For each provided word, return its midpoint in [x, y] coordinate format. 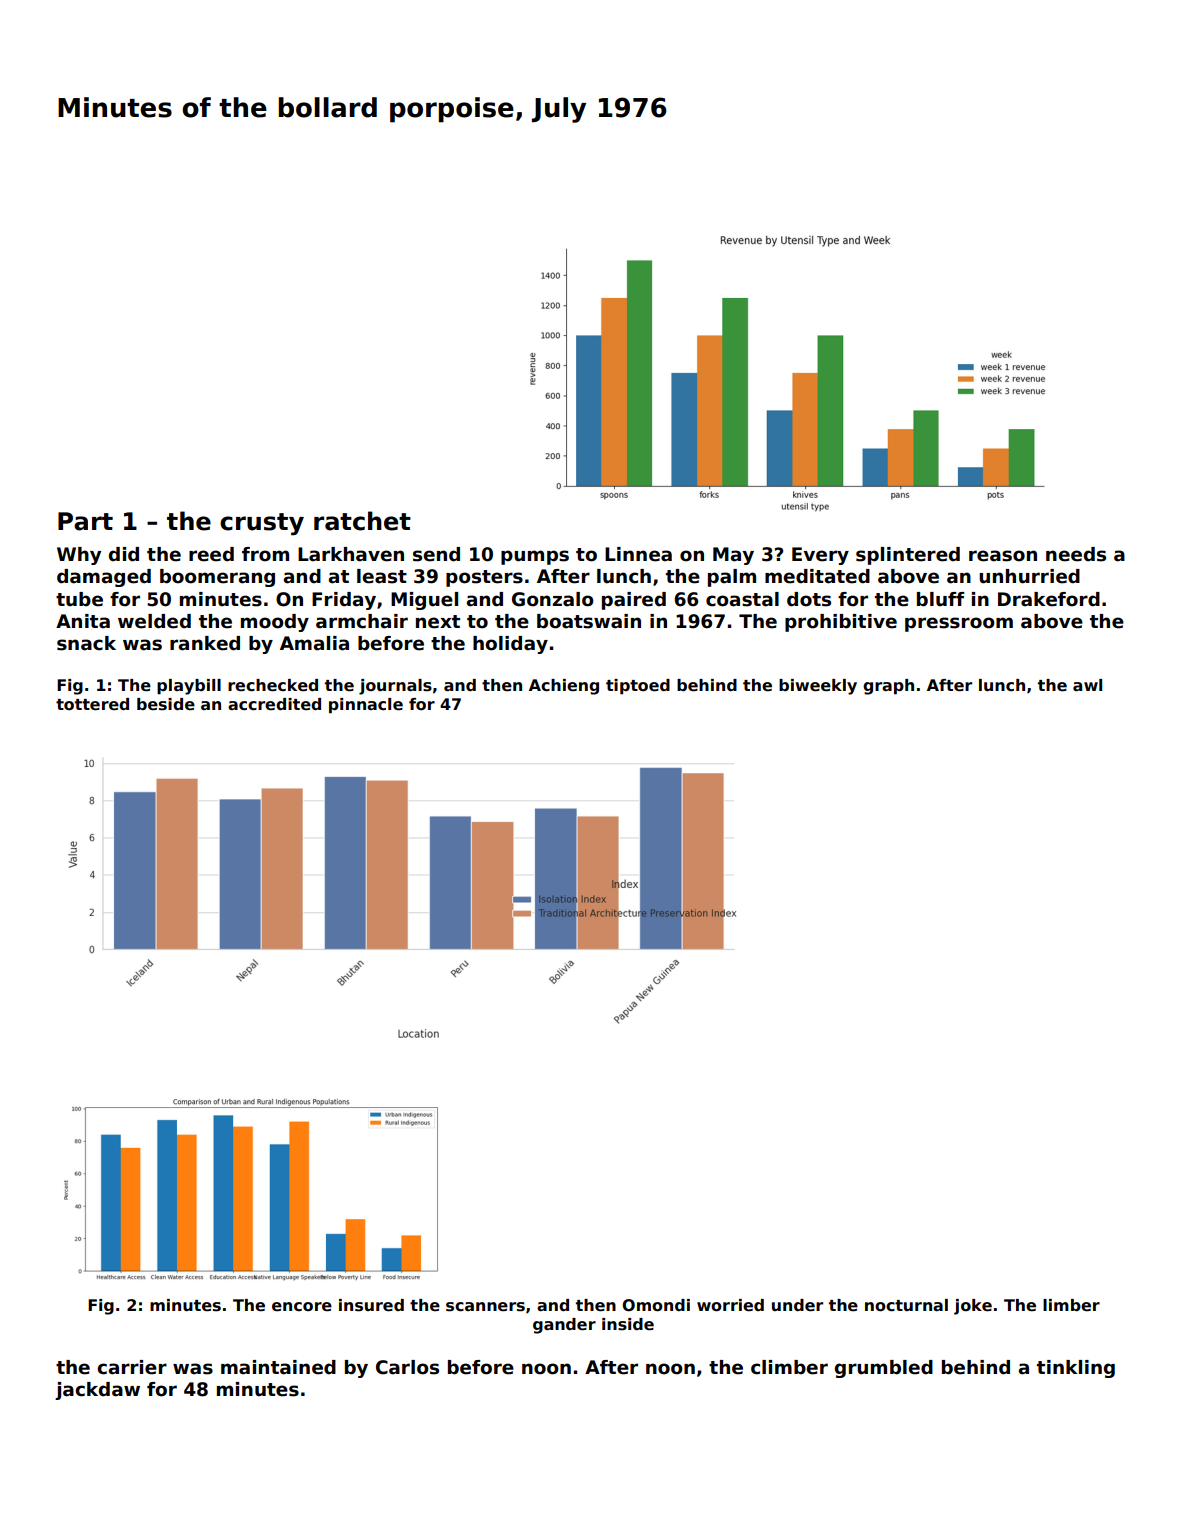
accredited [274, 704]
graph [888, 687]
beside [166, 704]
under [797, 1305]
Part [85, 521]
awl [1087, 685]
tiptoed [638, 687]
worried [730, 1305]
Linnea [638, 554]
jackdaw [97, 1391]
